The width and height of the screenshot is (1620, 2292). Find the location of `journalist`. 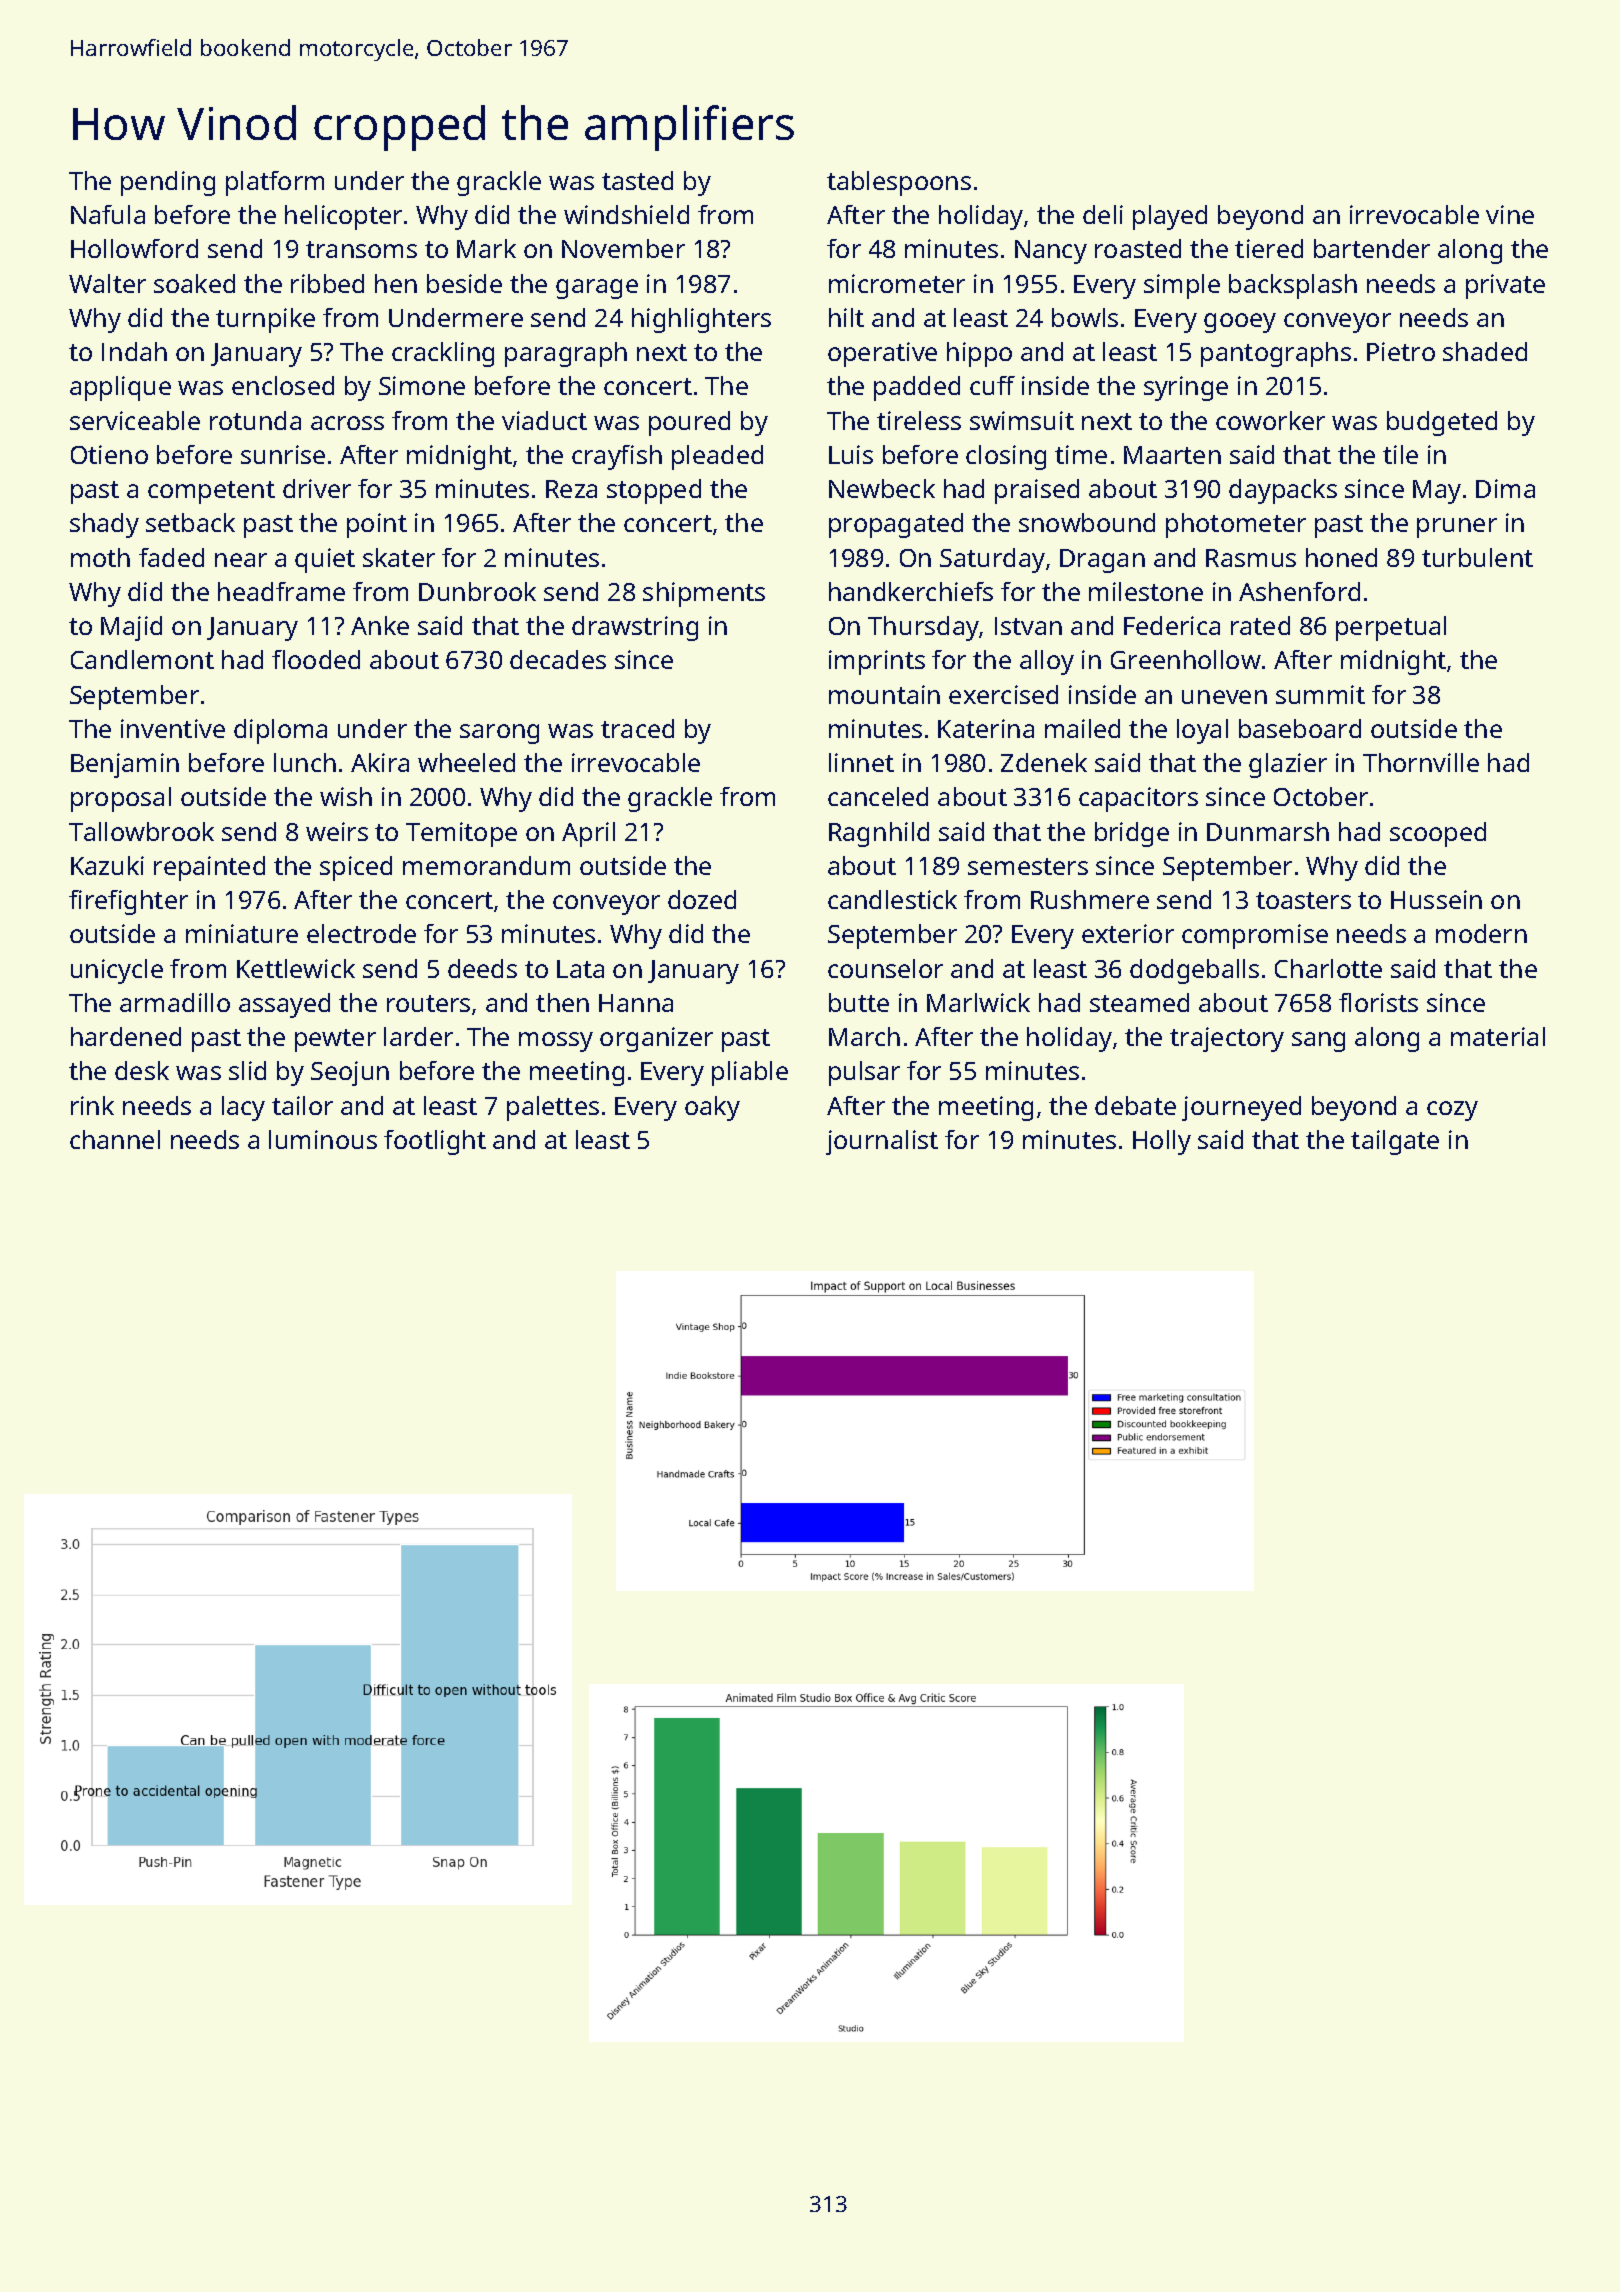

journalist is located at coordinates (882, 1142).
